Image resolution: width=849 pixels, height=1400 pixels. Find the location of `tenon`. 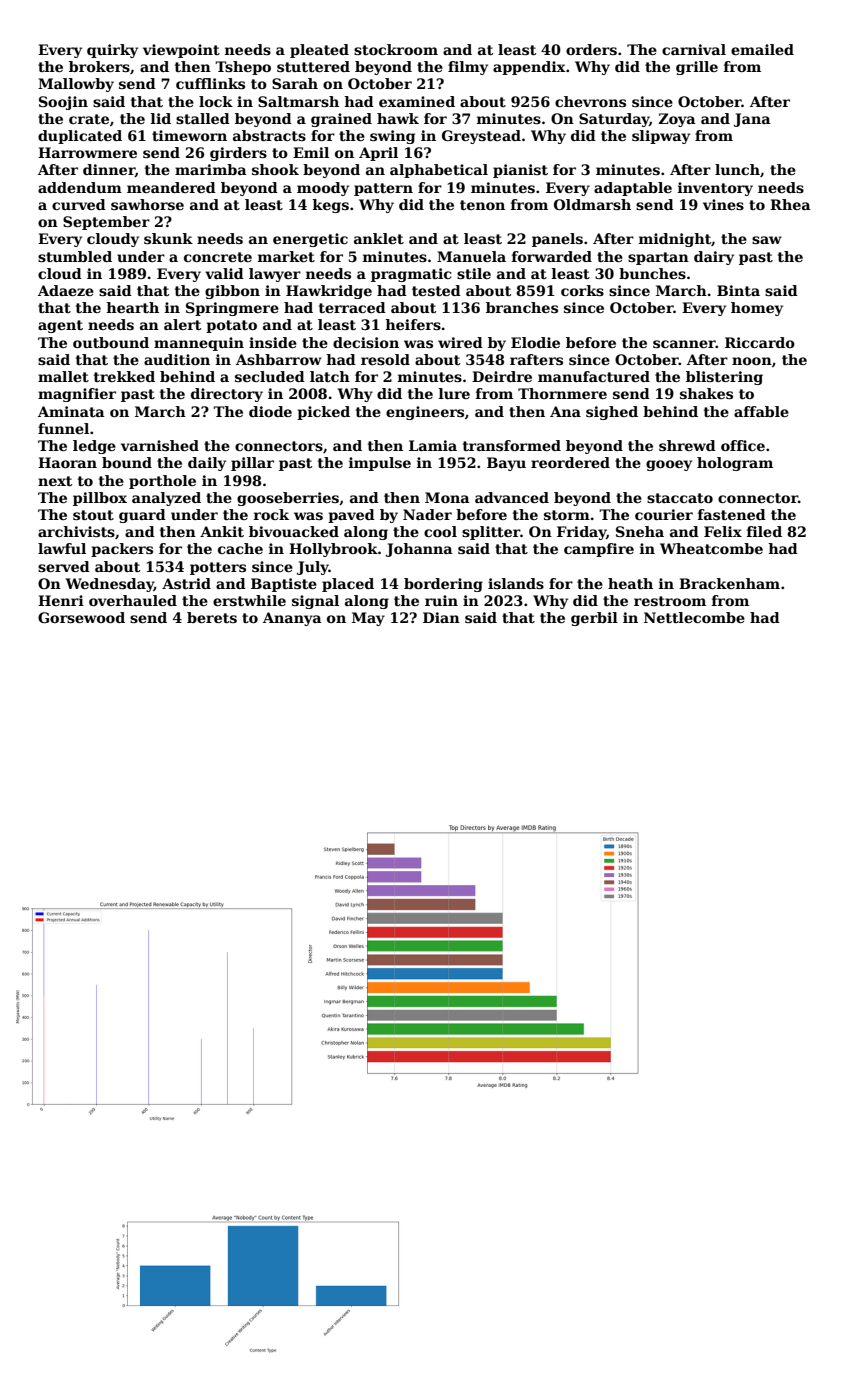

tenon is located at coordinates (482, 205).
